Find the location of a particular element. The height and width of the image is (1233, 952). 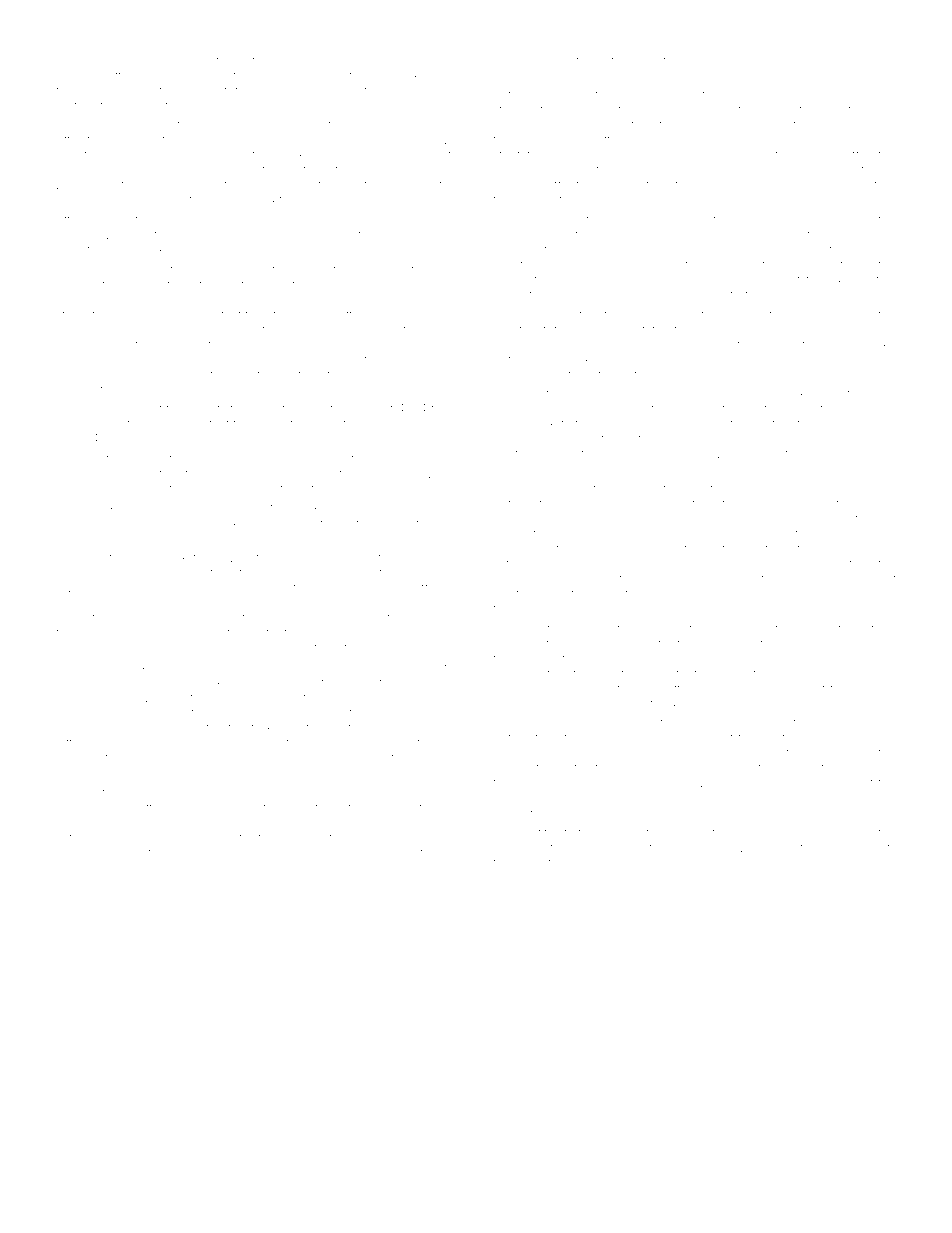

eddies is located at coordinates (876, 593).
